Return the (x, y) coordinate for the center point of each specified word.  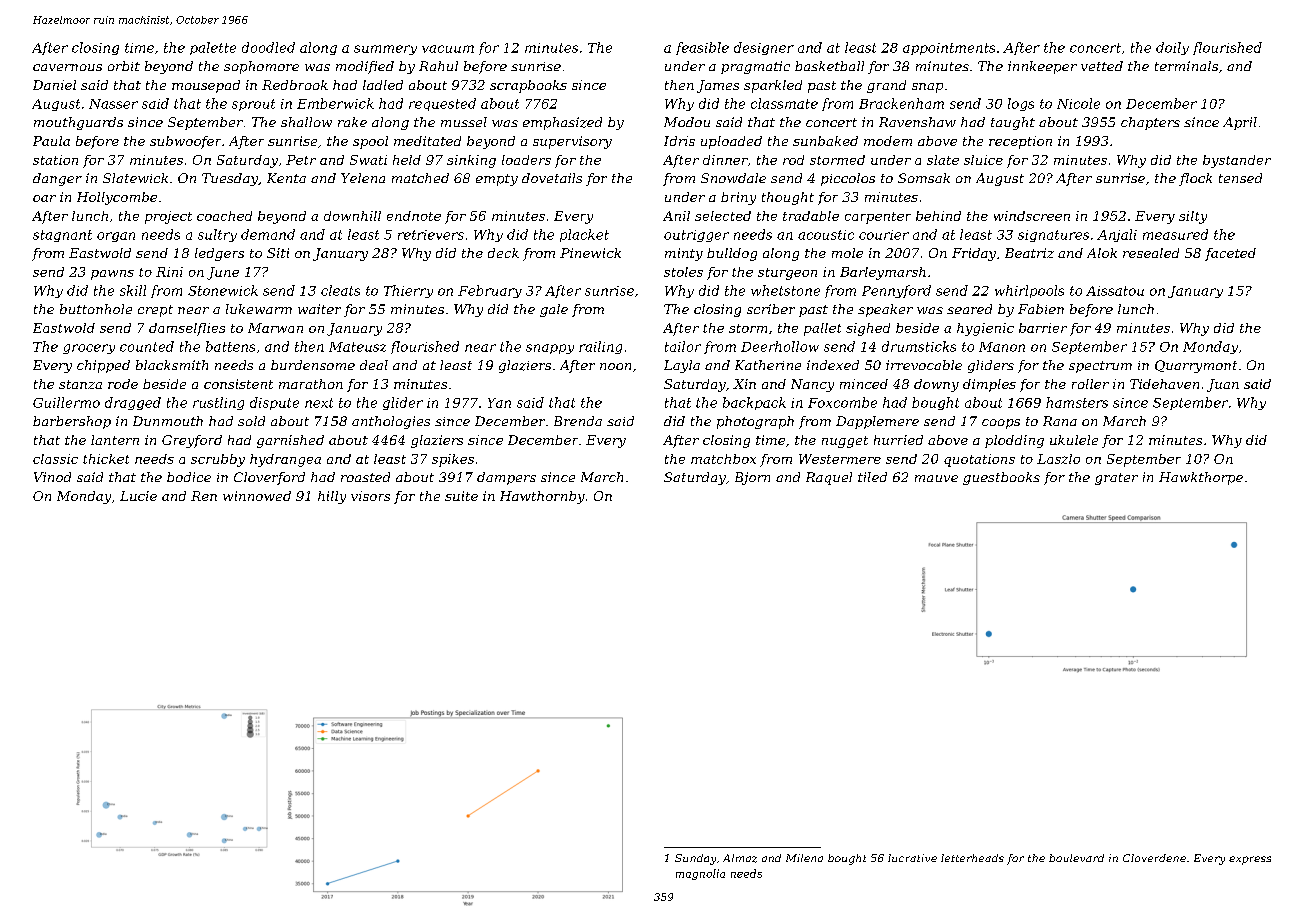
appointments (949, 49)
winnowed (257, 496)
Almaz (740, 858)
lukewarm (259, 309)
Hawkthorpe (1201, 478)
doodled (268, 47)
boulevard (1076, 858)
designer (764, 48)
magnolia (700, 874)
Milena (804, 858)
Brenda (578, 421)
